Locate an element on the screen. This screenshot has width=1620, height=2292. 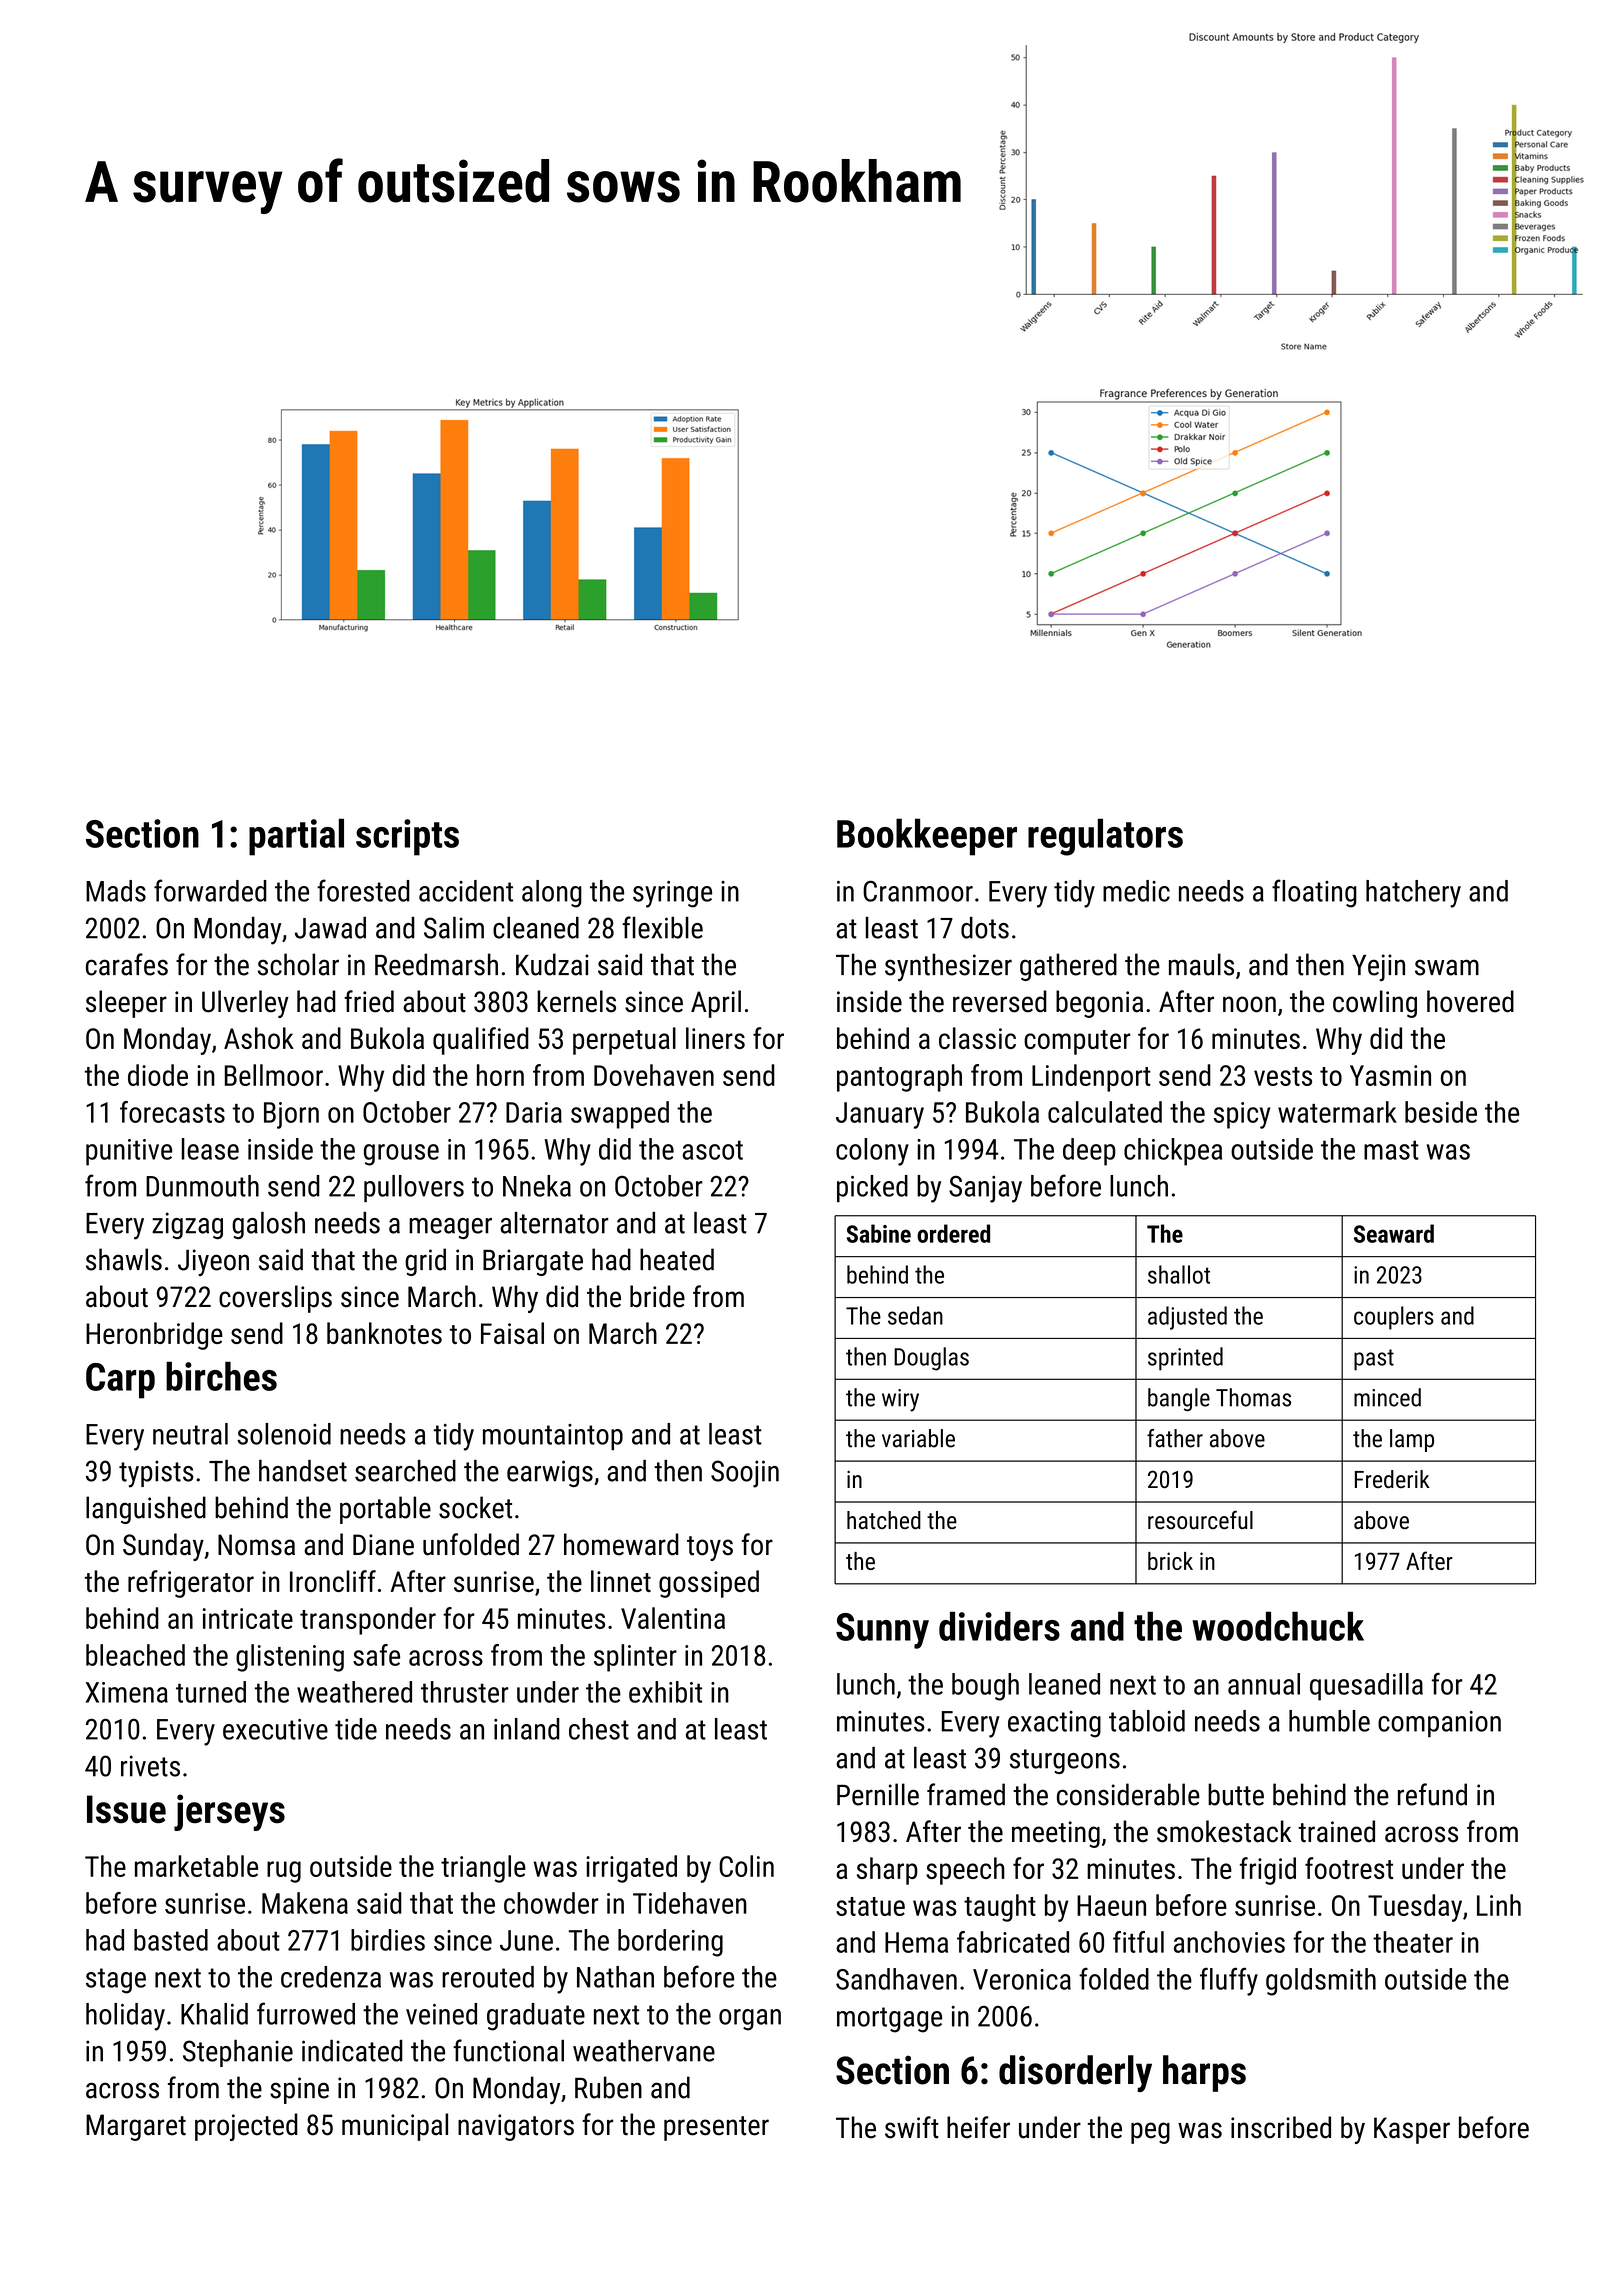
Yasmin is located at coordinates (1390, 1075).
